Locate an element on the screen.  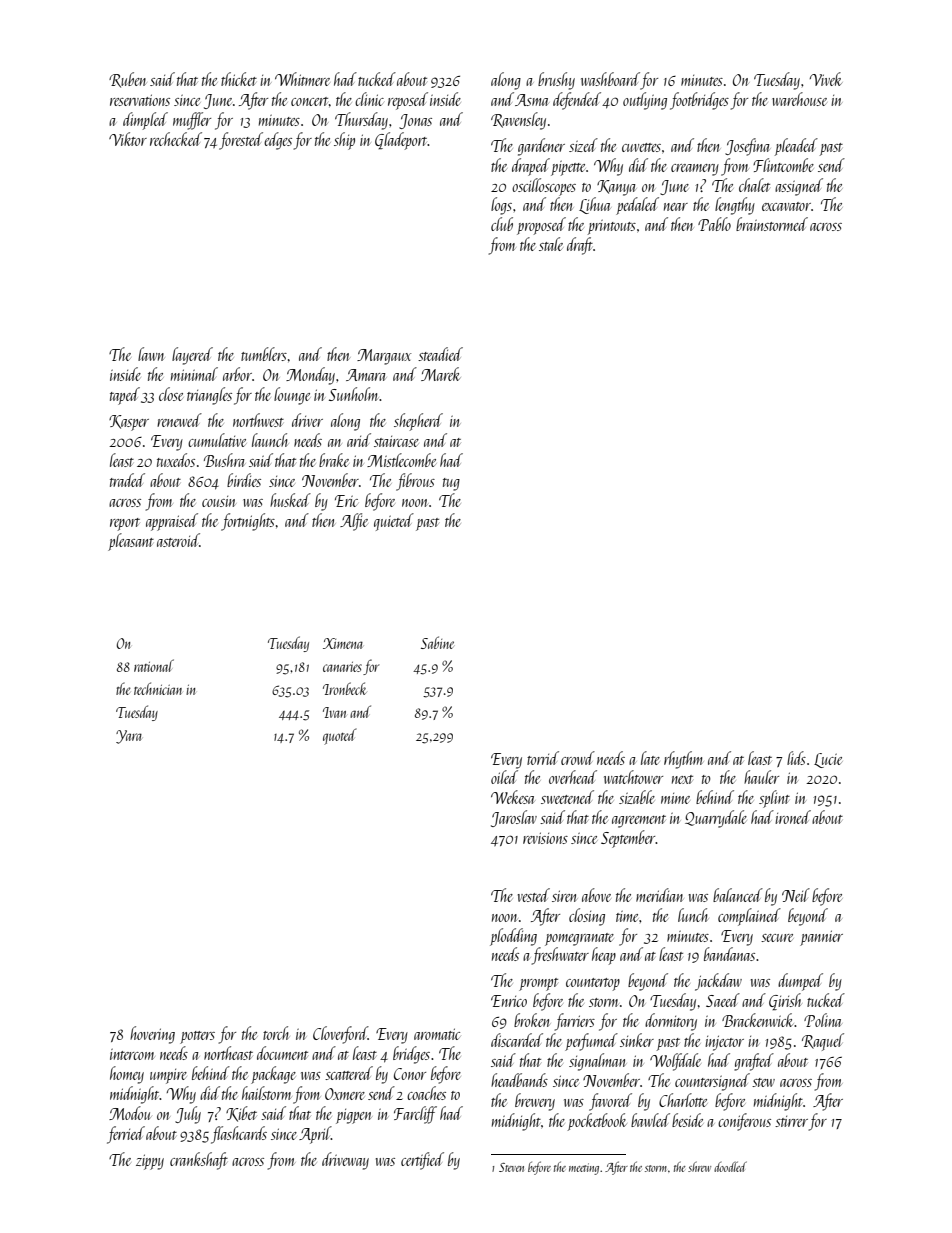
Marek is located at coordinates (441, 374).
